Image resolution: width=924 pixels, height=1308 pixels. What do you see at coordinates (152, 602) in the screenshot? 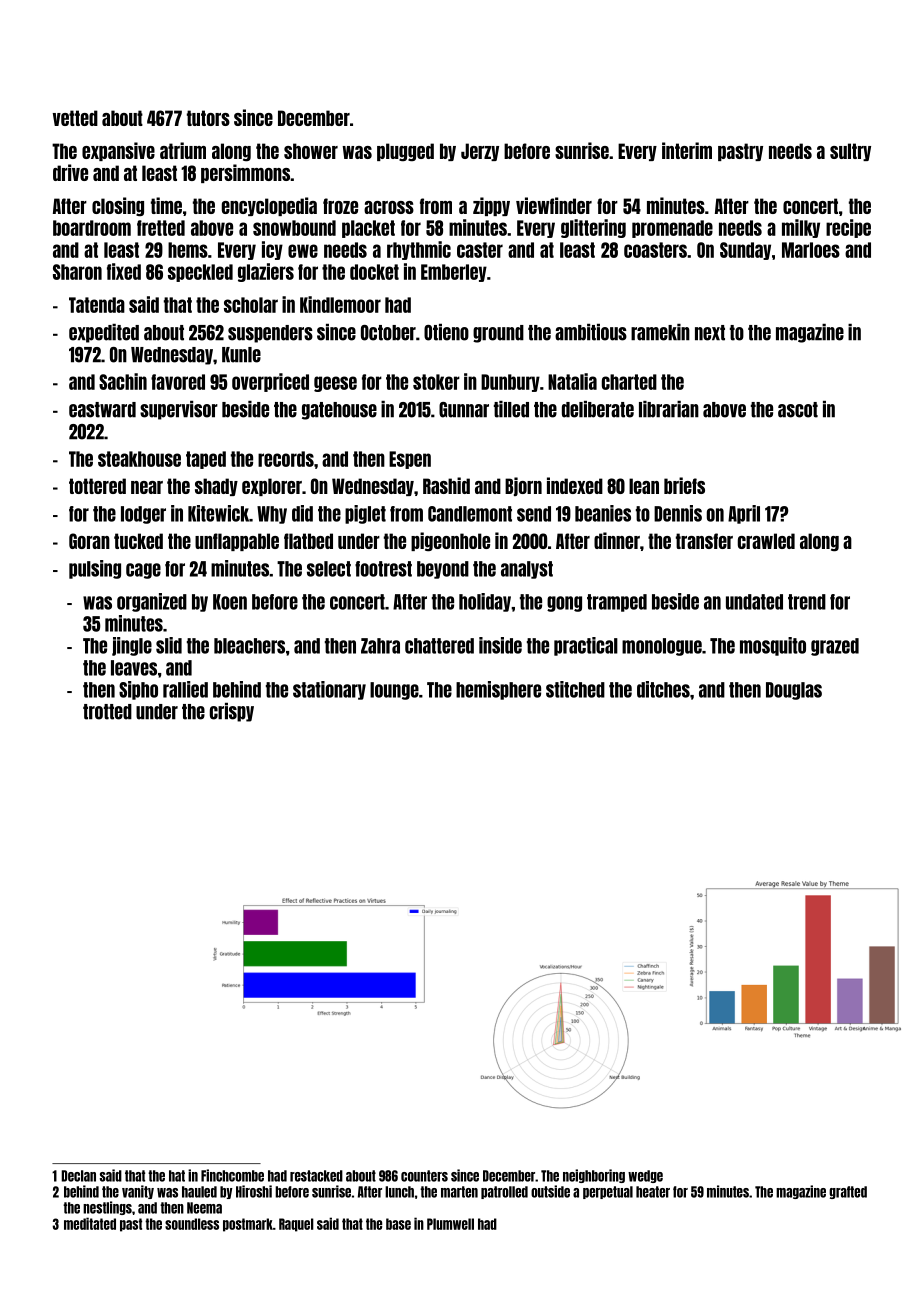
I see `organized` at bounding box center [152, 602].
